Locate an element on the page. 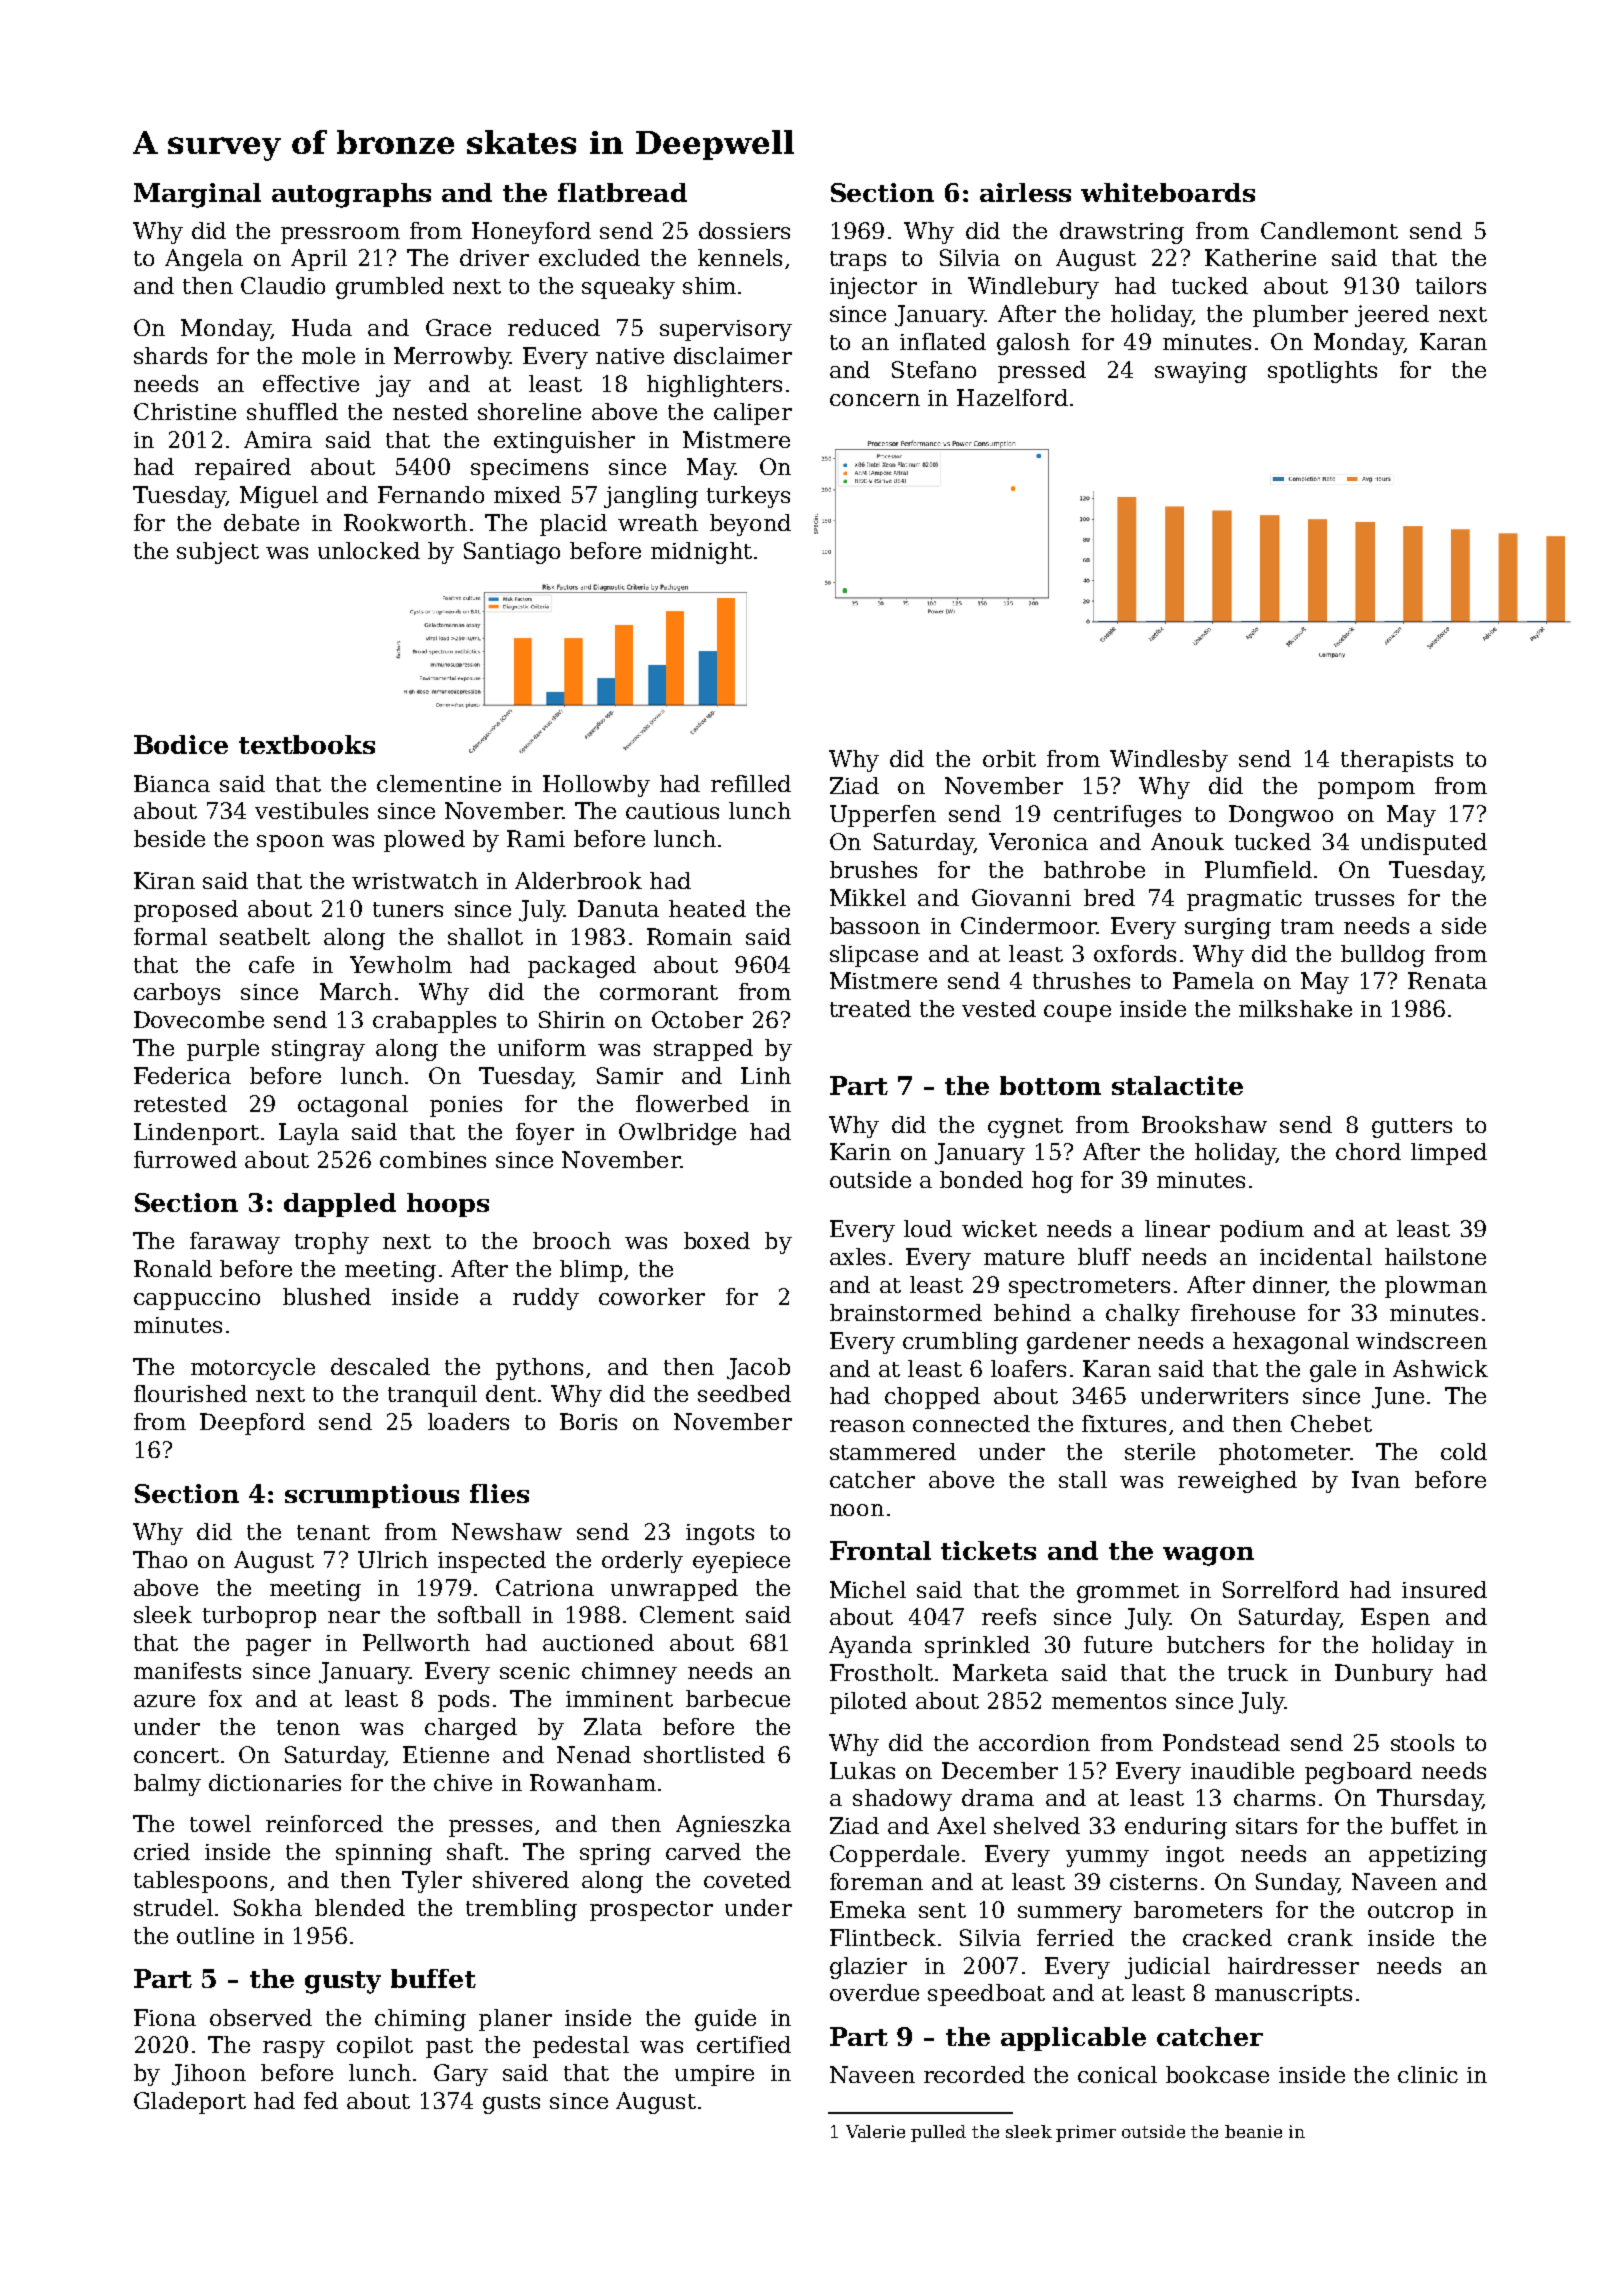 The height and width of the image is (2292, 1620). piloted is located at coordinates (868, 1703).
